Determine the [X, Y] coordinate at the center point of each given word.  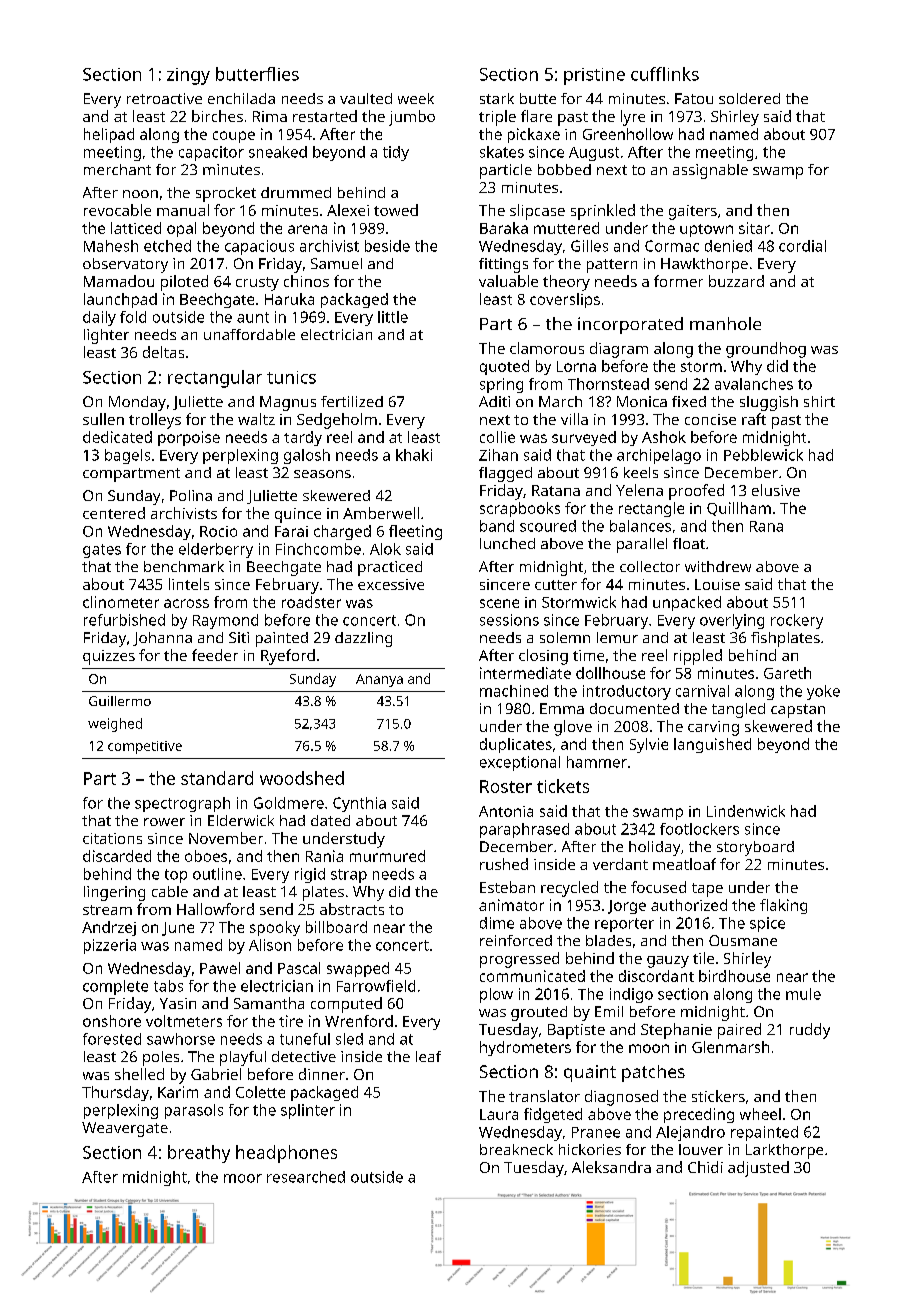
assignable [710, 171]
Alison [270, 945]
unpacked [687, 603]
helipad [109, 135]
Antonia [506, 811]
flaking [783, 906]
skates [502, 152]
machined [514, 691]
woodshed [302, 778]
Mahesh [111, 246]
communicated [532, 976]
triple [497, 118]
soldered [749, 98]
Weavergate [125, 1129]
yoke [823, 692]
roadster [311, 602]
